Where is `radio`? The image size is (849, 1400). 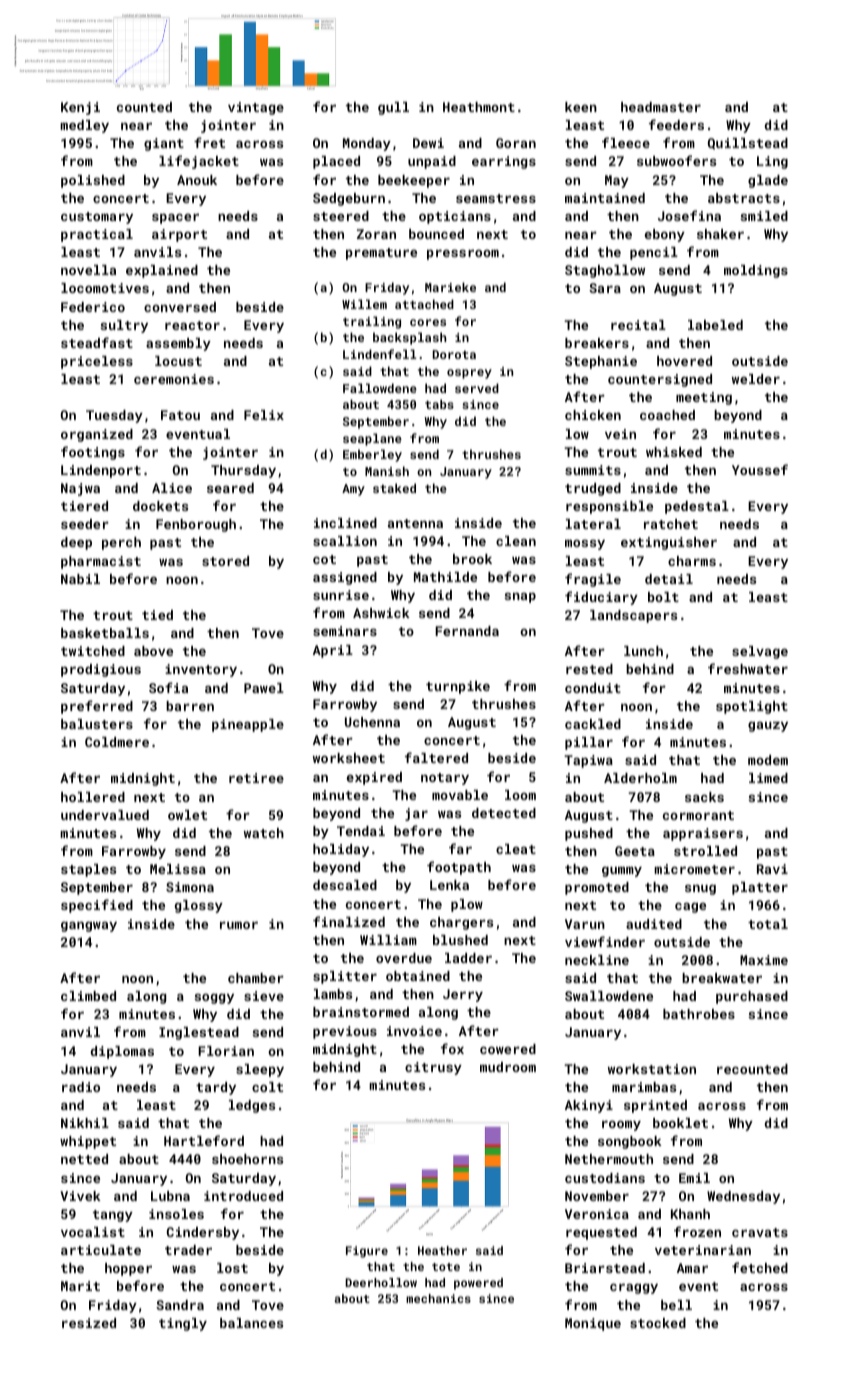
radio is located at coordinates (81, 1087).
